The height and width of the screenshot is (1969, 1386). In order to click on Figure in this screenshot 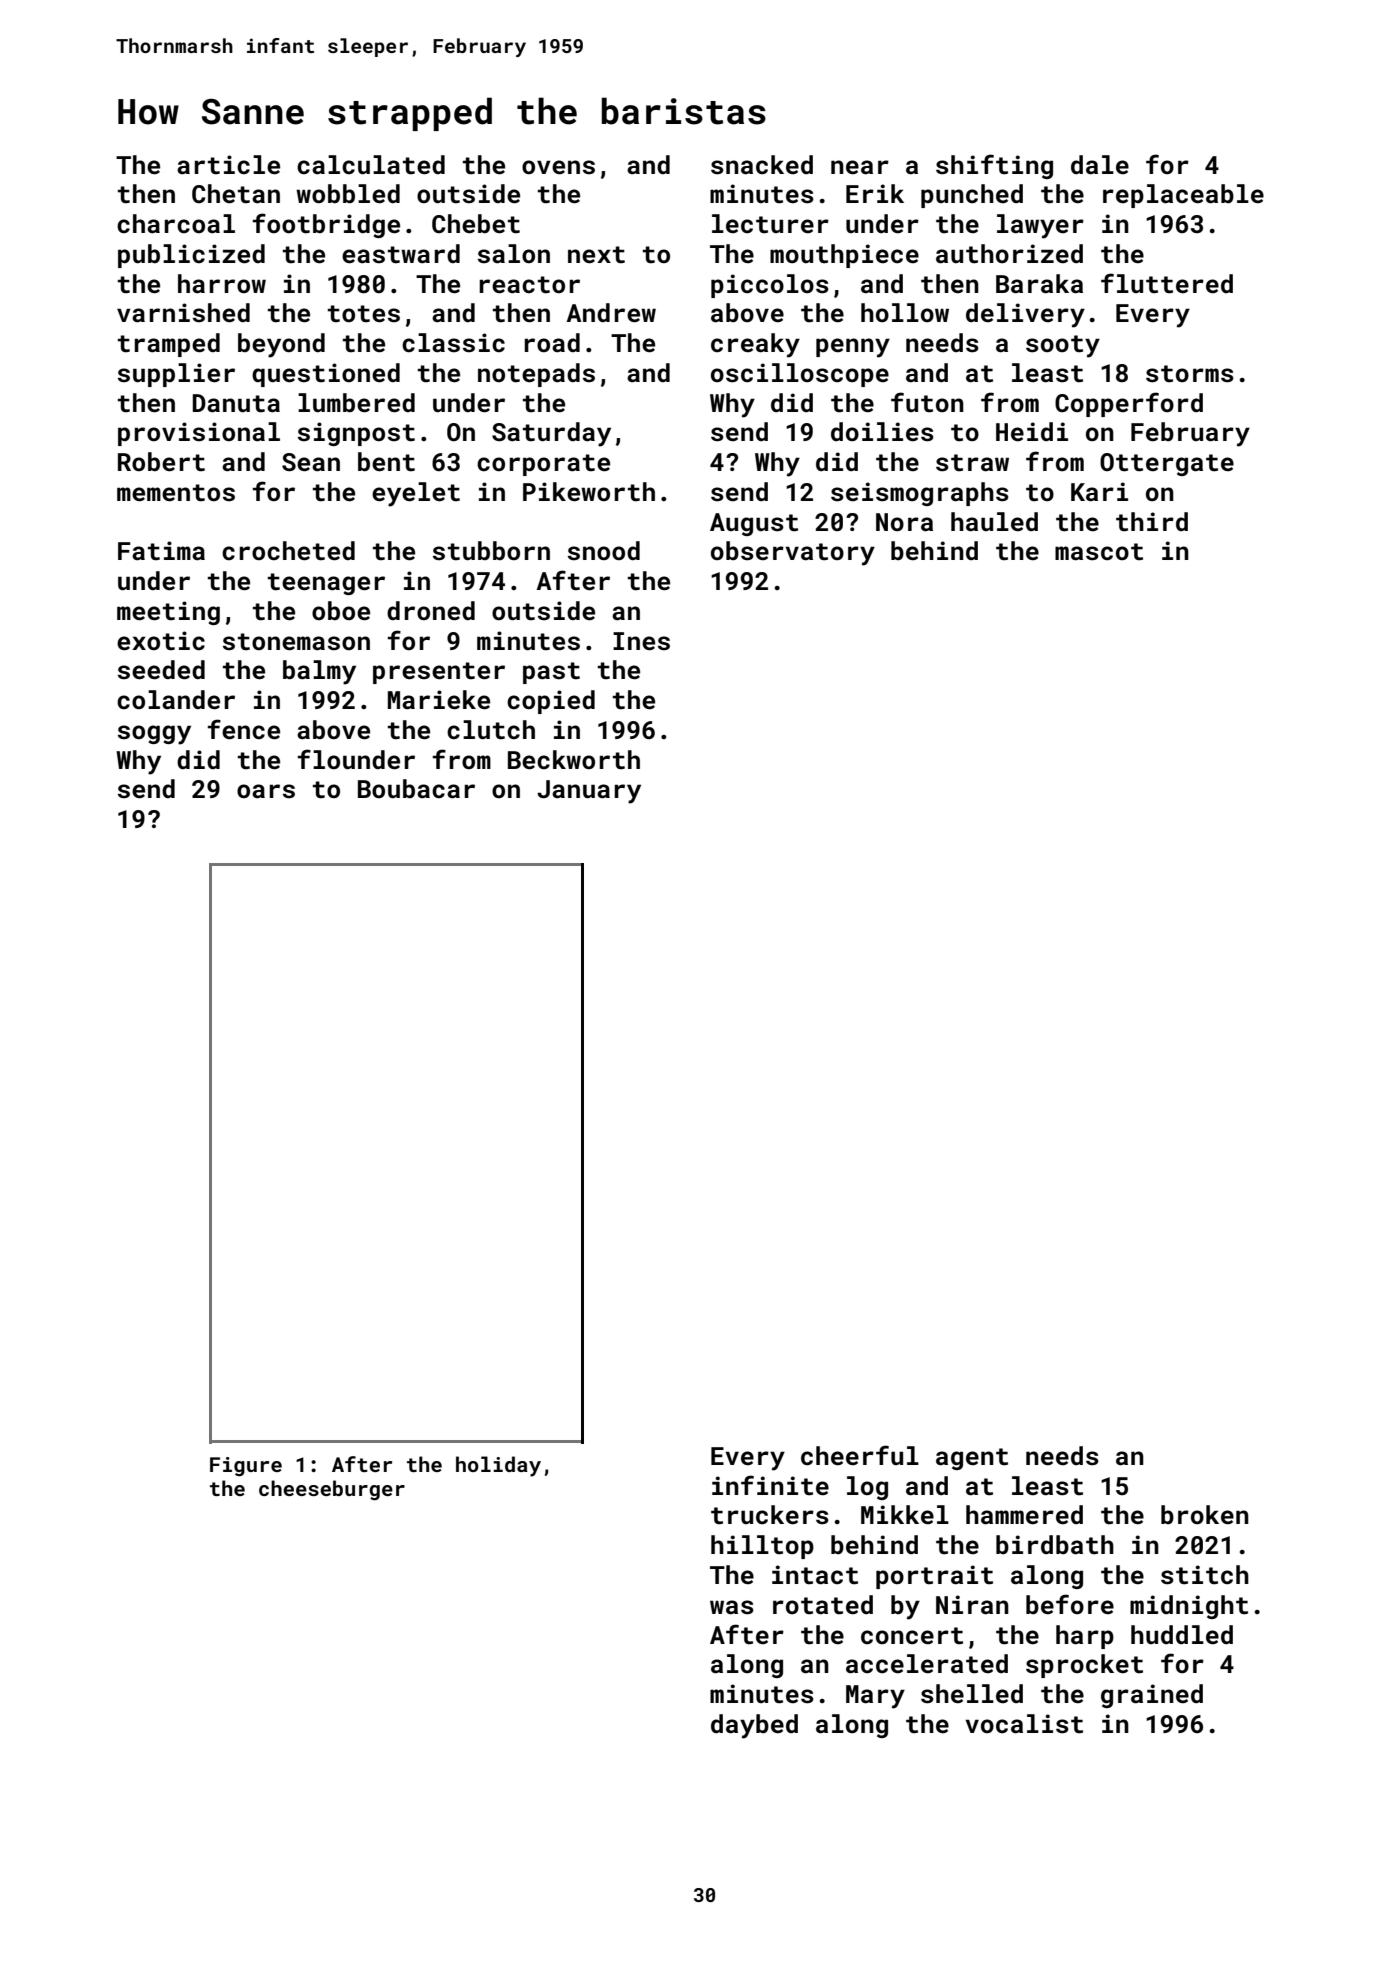, I will do `click(246, 1467)`.
